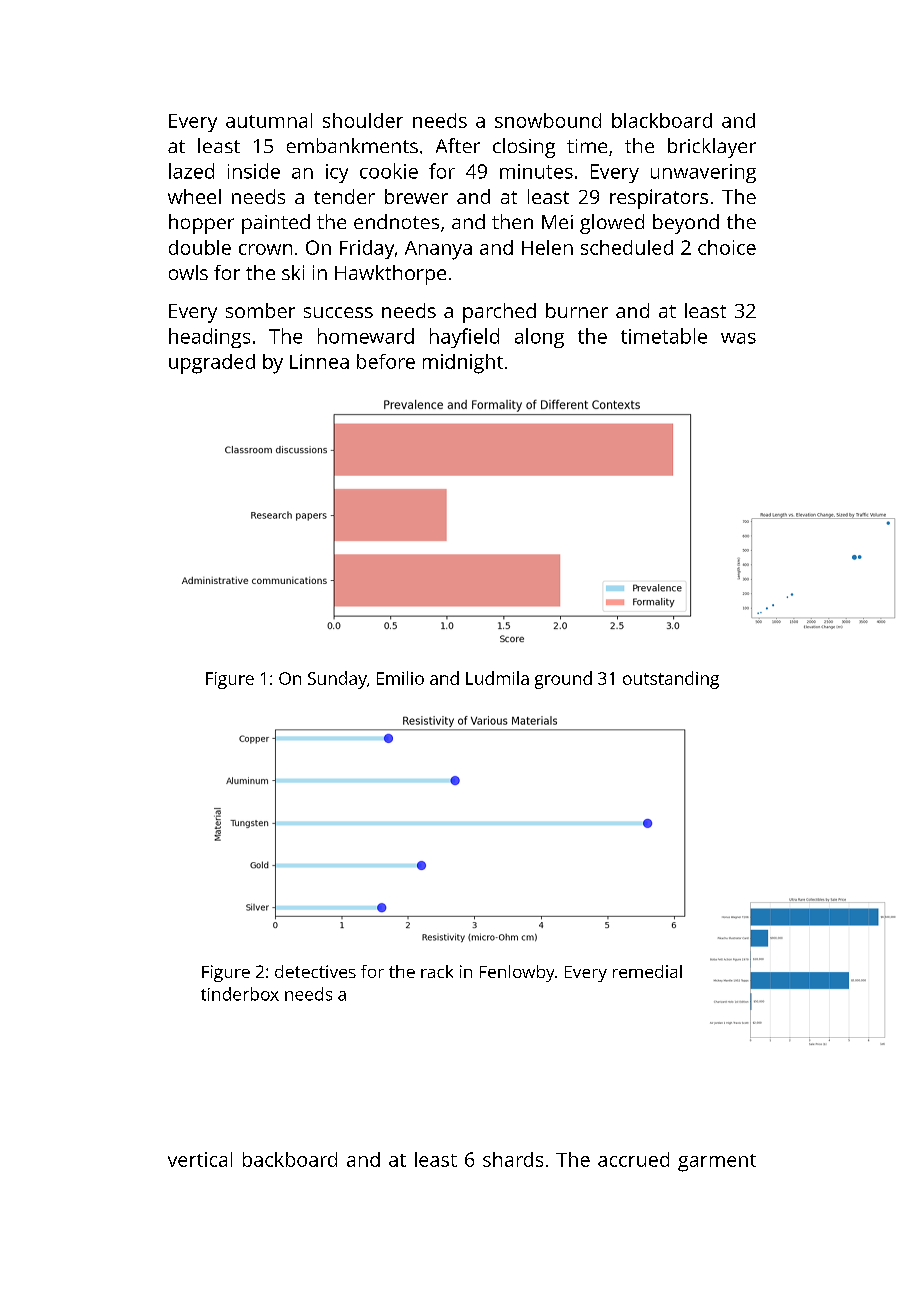 The width and height of the screenshot is (924, 1311). Describe the element at coordinates (536, 171) in the screenshot. I see `minutes` at that location.
